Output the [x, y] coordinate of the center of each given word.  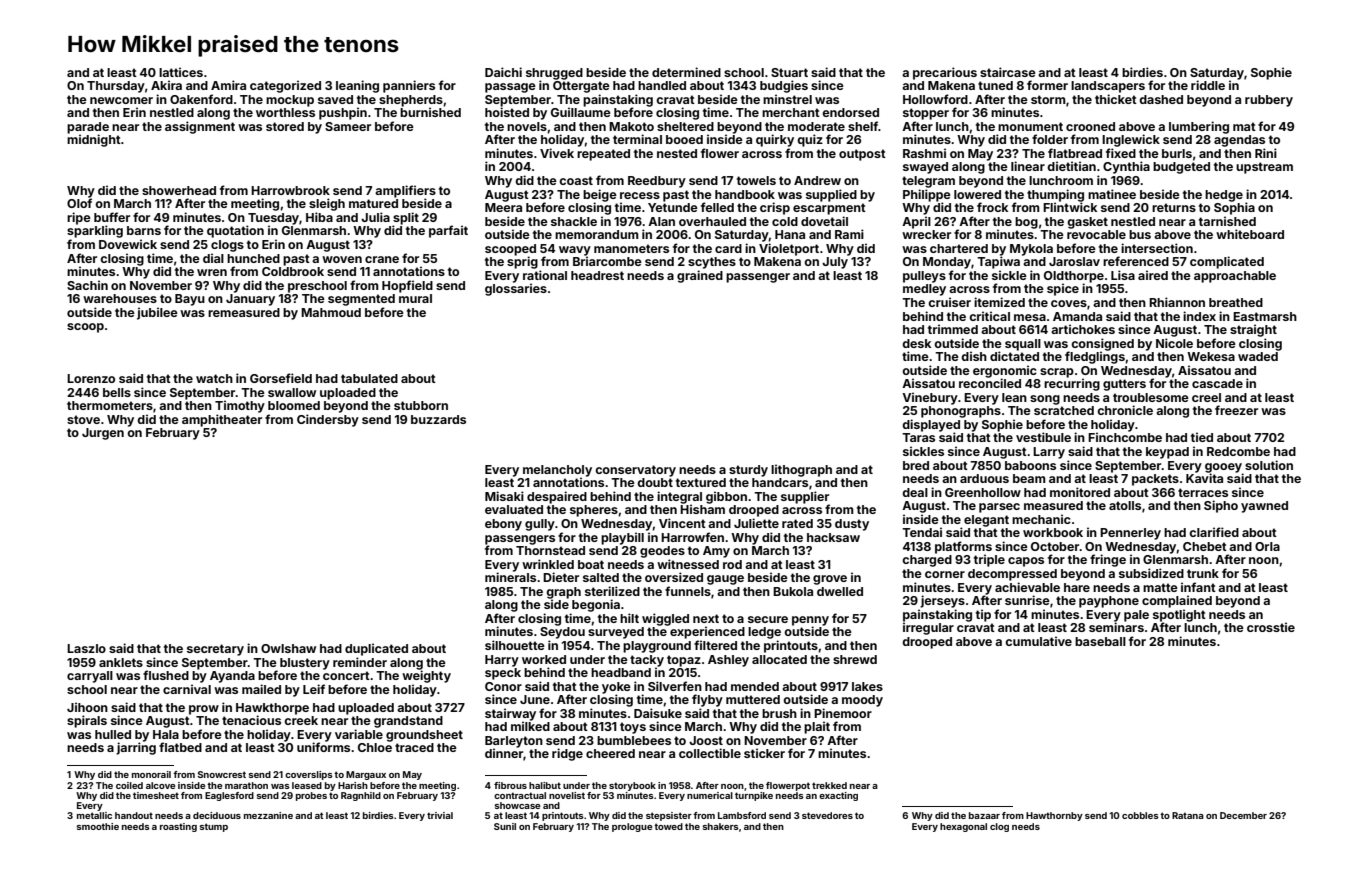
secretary [215, 650]
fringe [1108, 560]
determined [686, 72]
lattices [181, 72]
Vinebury [930, 398]
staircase [1008, 72]
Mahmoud [331, 312]
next [706, 618]
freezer [1236, 410]
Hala [166, 734]
